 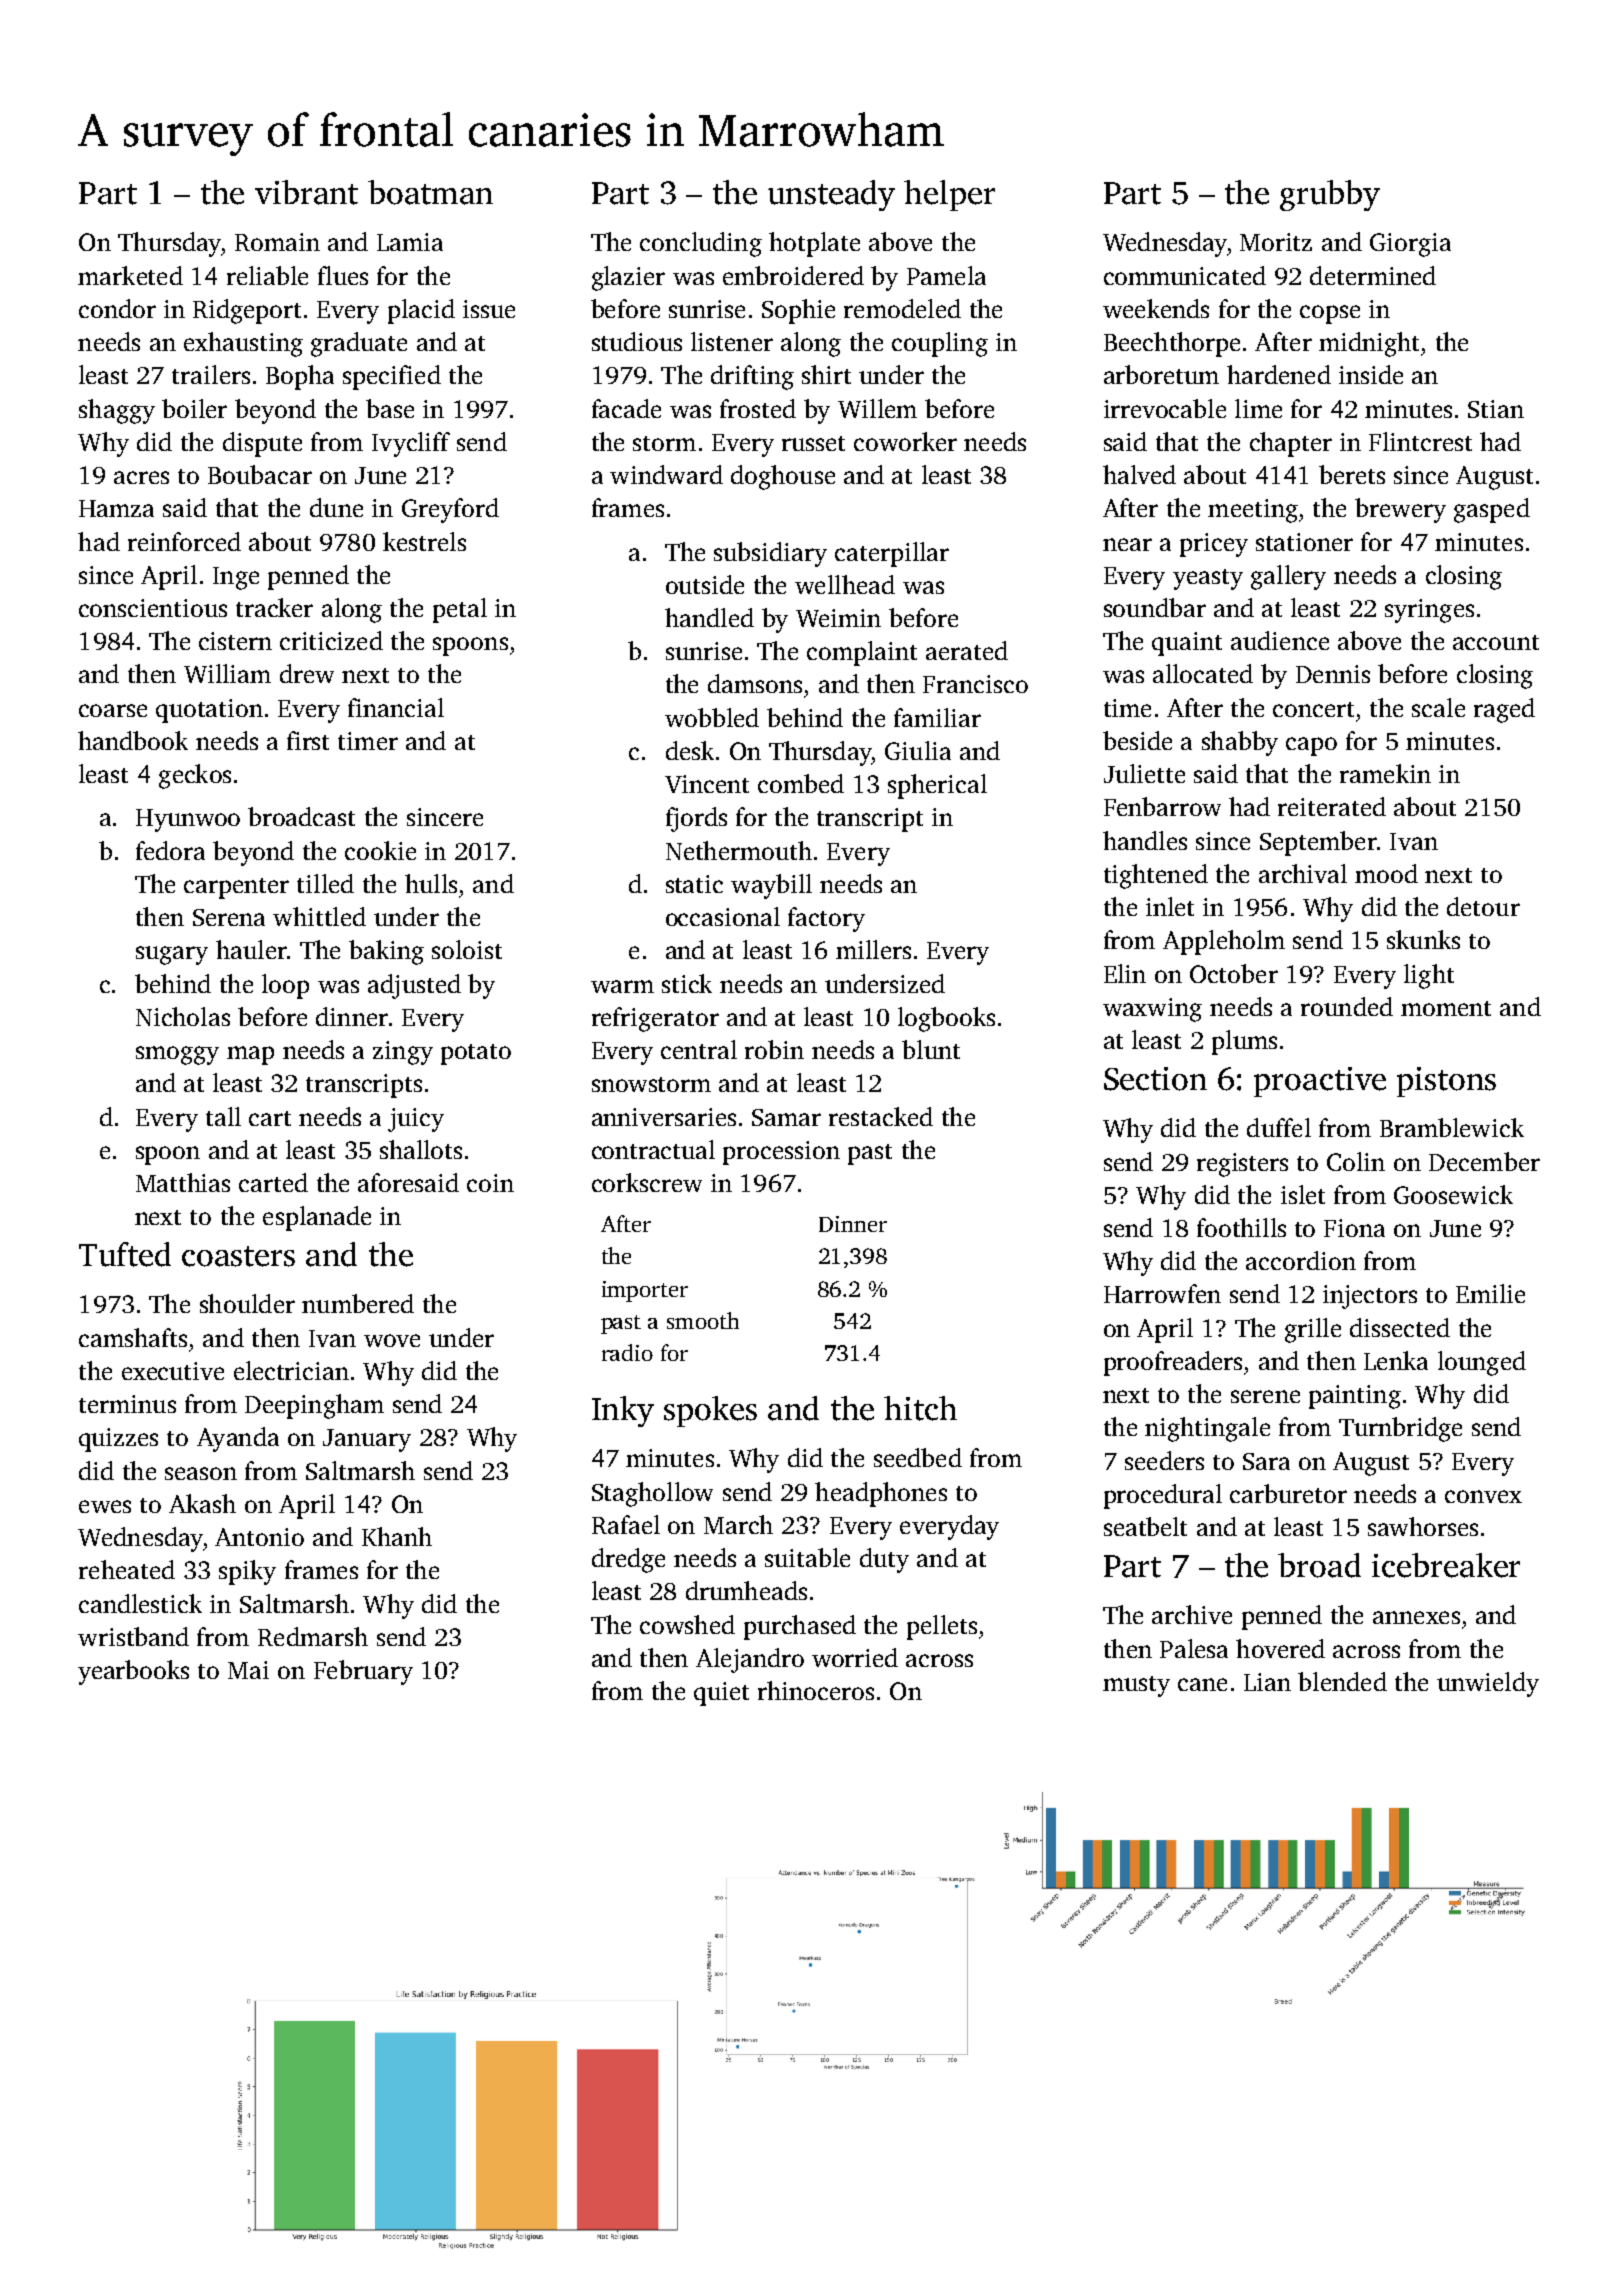 I want to click on grille, so click(x=1313, y=1330).
